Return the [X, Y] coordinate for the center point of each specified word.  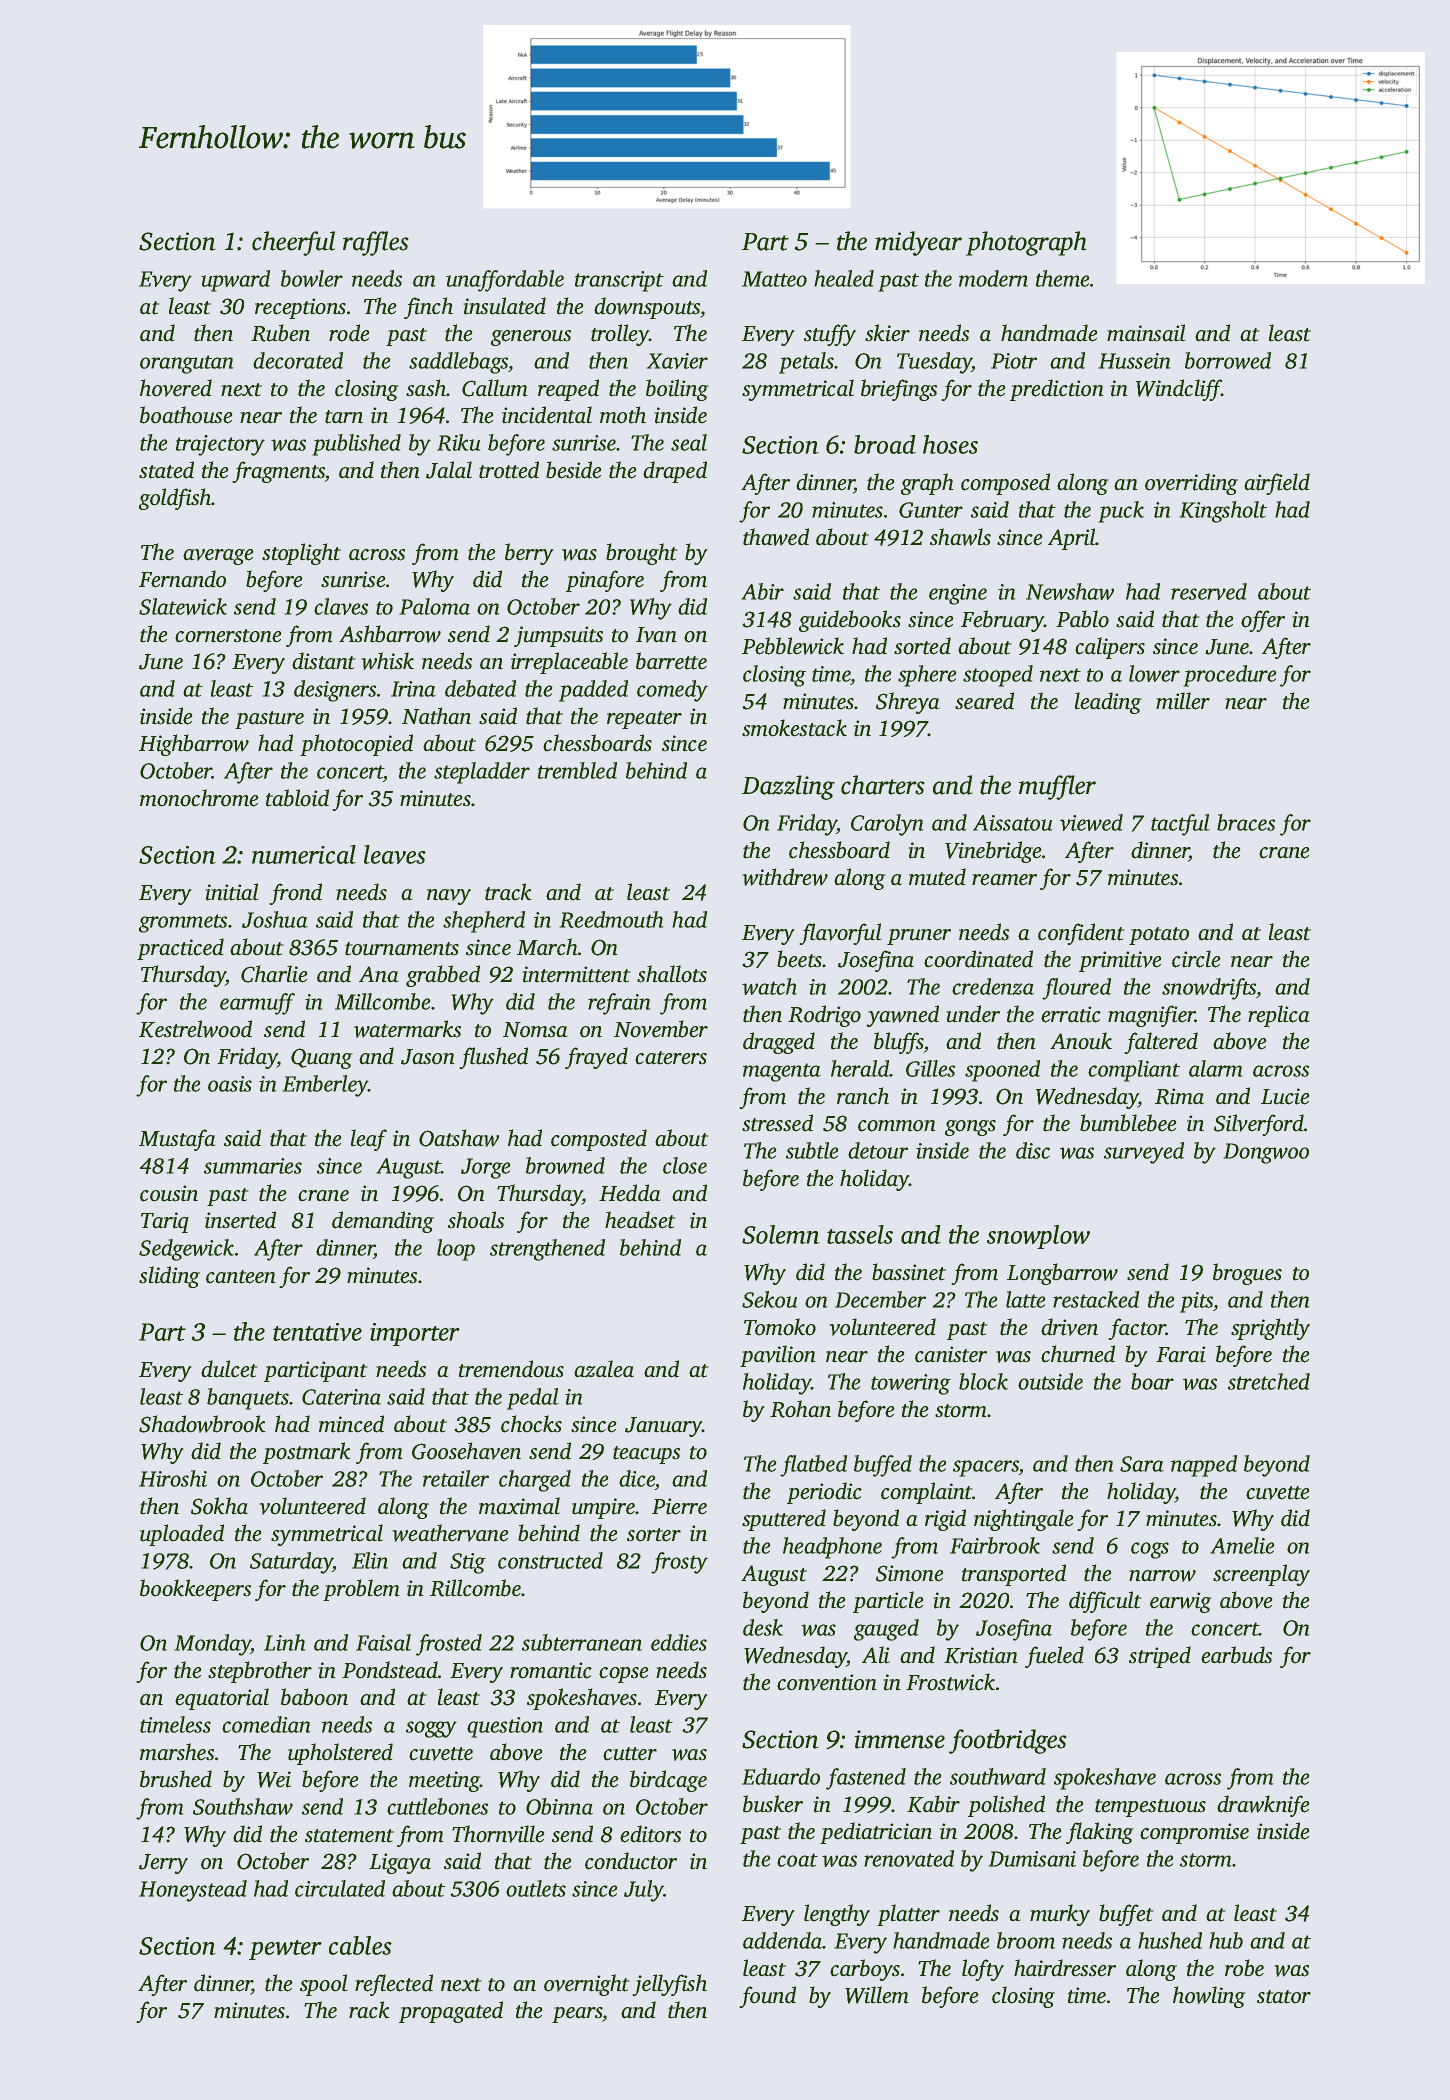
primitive [1120, 961]
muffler [1057, 787]
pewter [285, 1950]
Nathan [436, 716]
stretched [1269, 1381]
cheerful [293, 243]
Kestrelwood [195, 1029]
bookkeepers [195, 1590]
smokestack [794, 728]
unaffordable [505, 281]
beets [799, 959]
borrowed [1228, 360]
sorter [654, 1535]
